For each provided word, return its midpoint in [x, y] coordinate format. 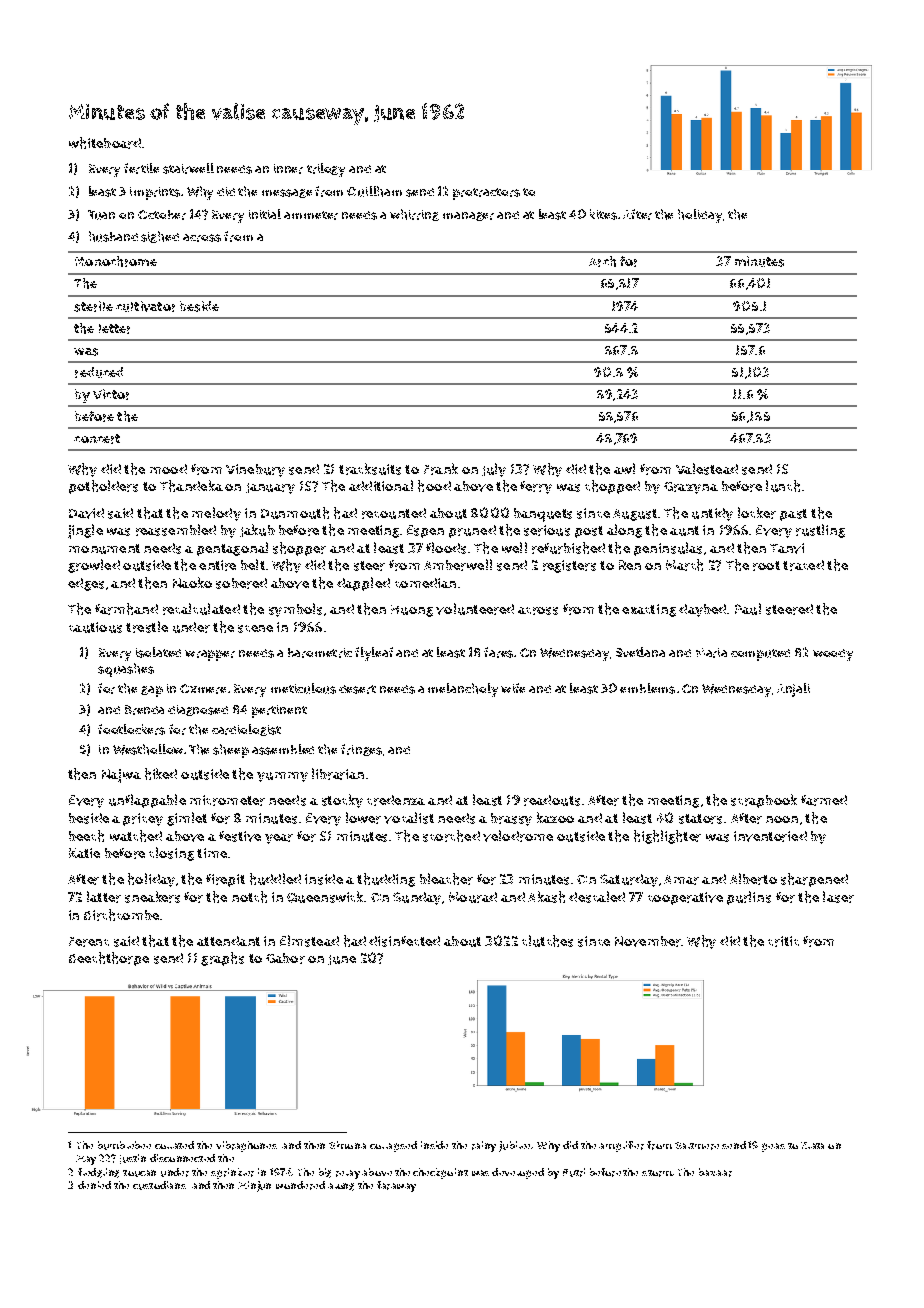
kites [603, 214]
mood [168, 469]
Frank [441, 469]
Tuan [101, 215]
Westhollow [148, 749]
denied [94, 1185]
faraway [396, 1186]
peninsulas [668, 549]
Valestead [707, 469]
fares [498, 652]
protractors [486, 194]
